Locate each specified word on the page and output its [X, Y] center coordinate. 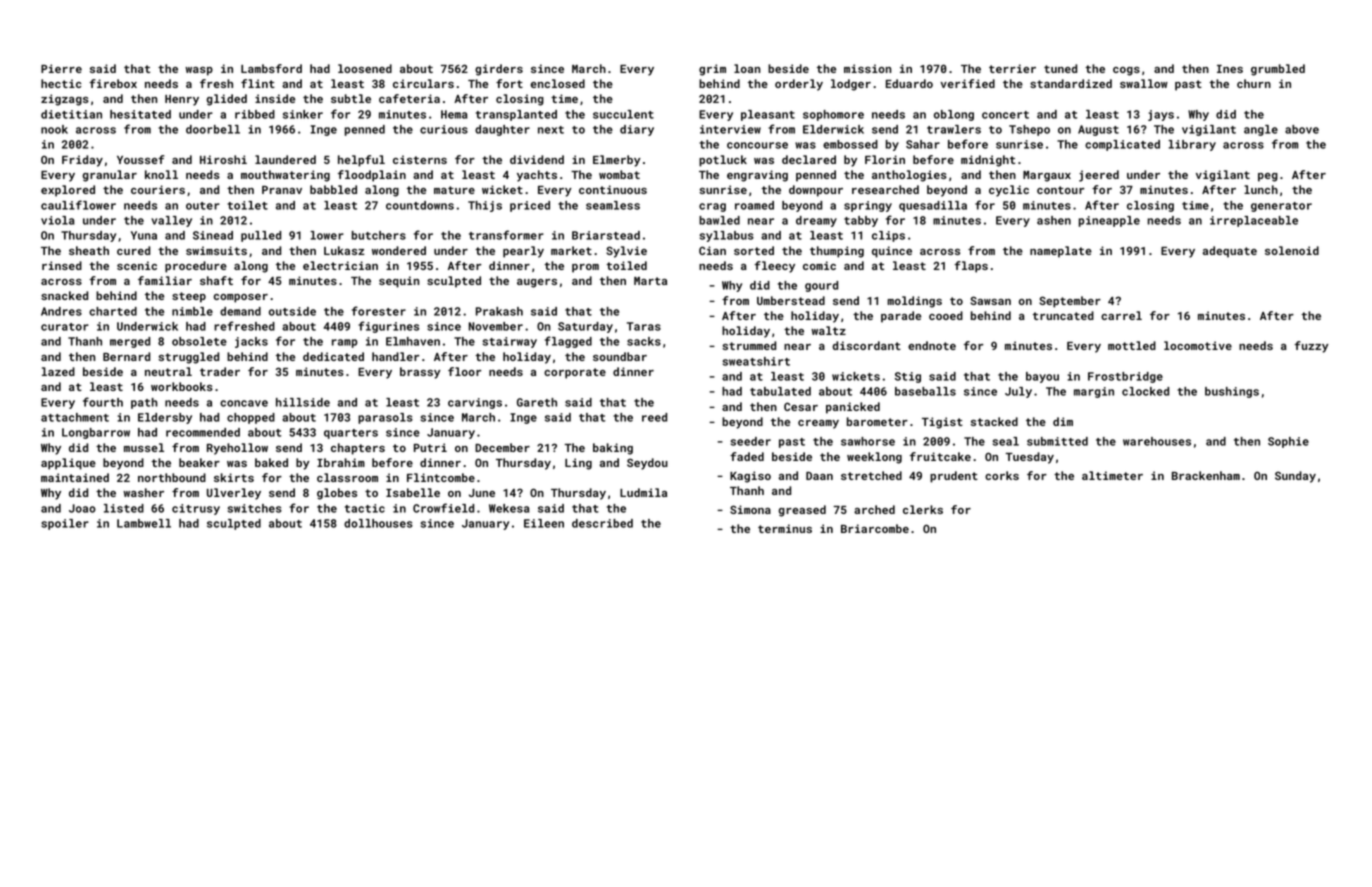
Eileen [544, 523]
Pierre [61, 68]
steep [189, 297]
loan [747, 68]
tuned [1060, 68]
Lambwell [144, 523]
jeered [1099, 176]
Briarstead [606, 235]
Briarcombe [875, 528]
